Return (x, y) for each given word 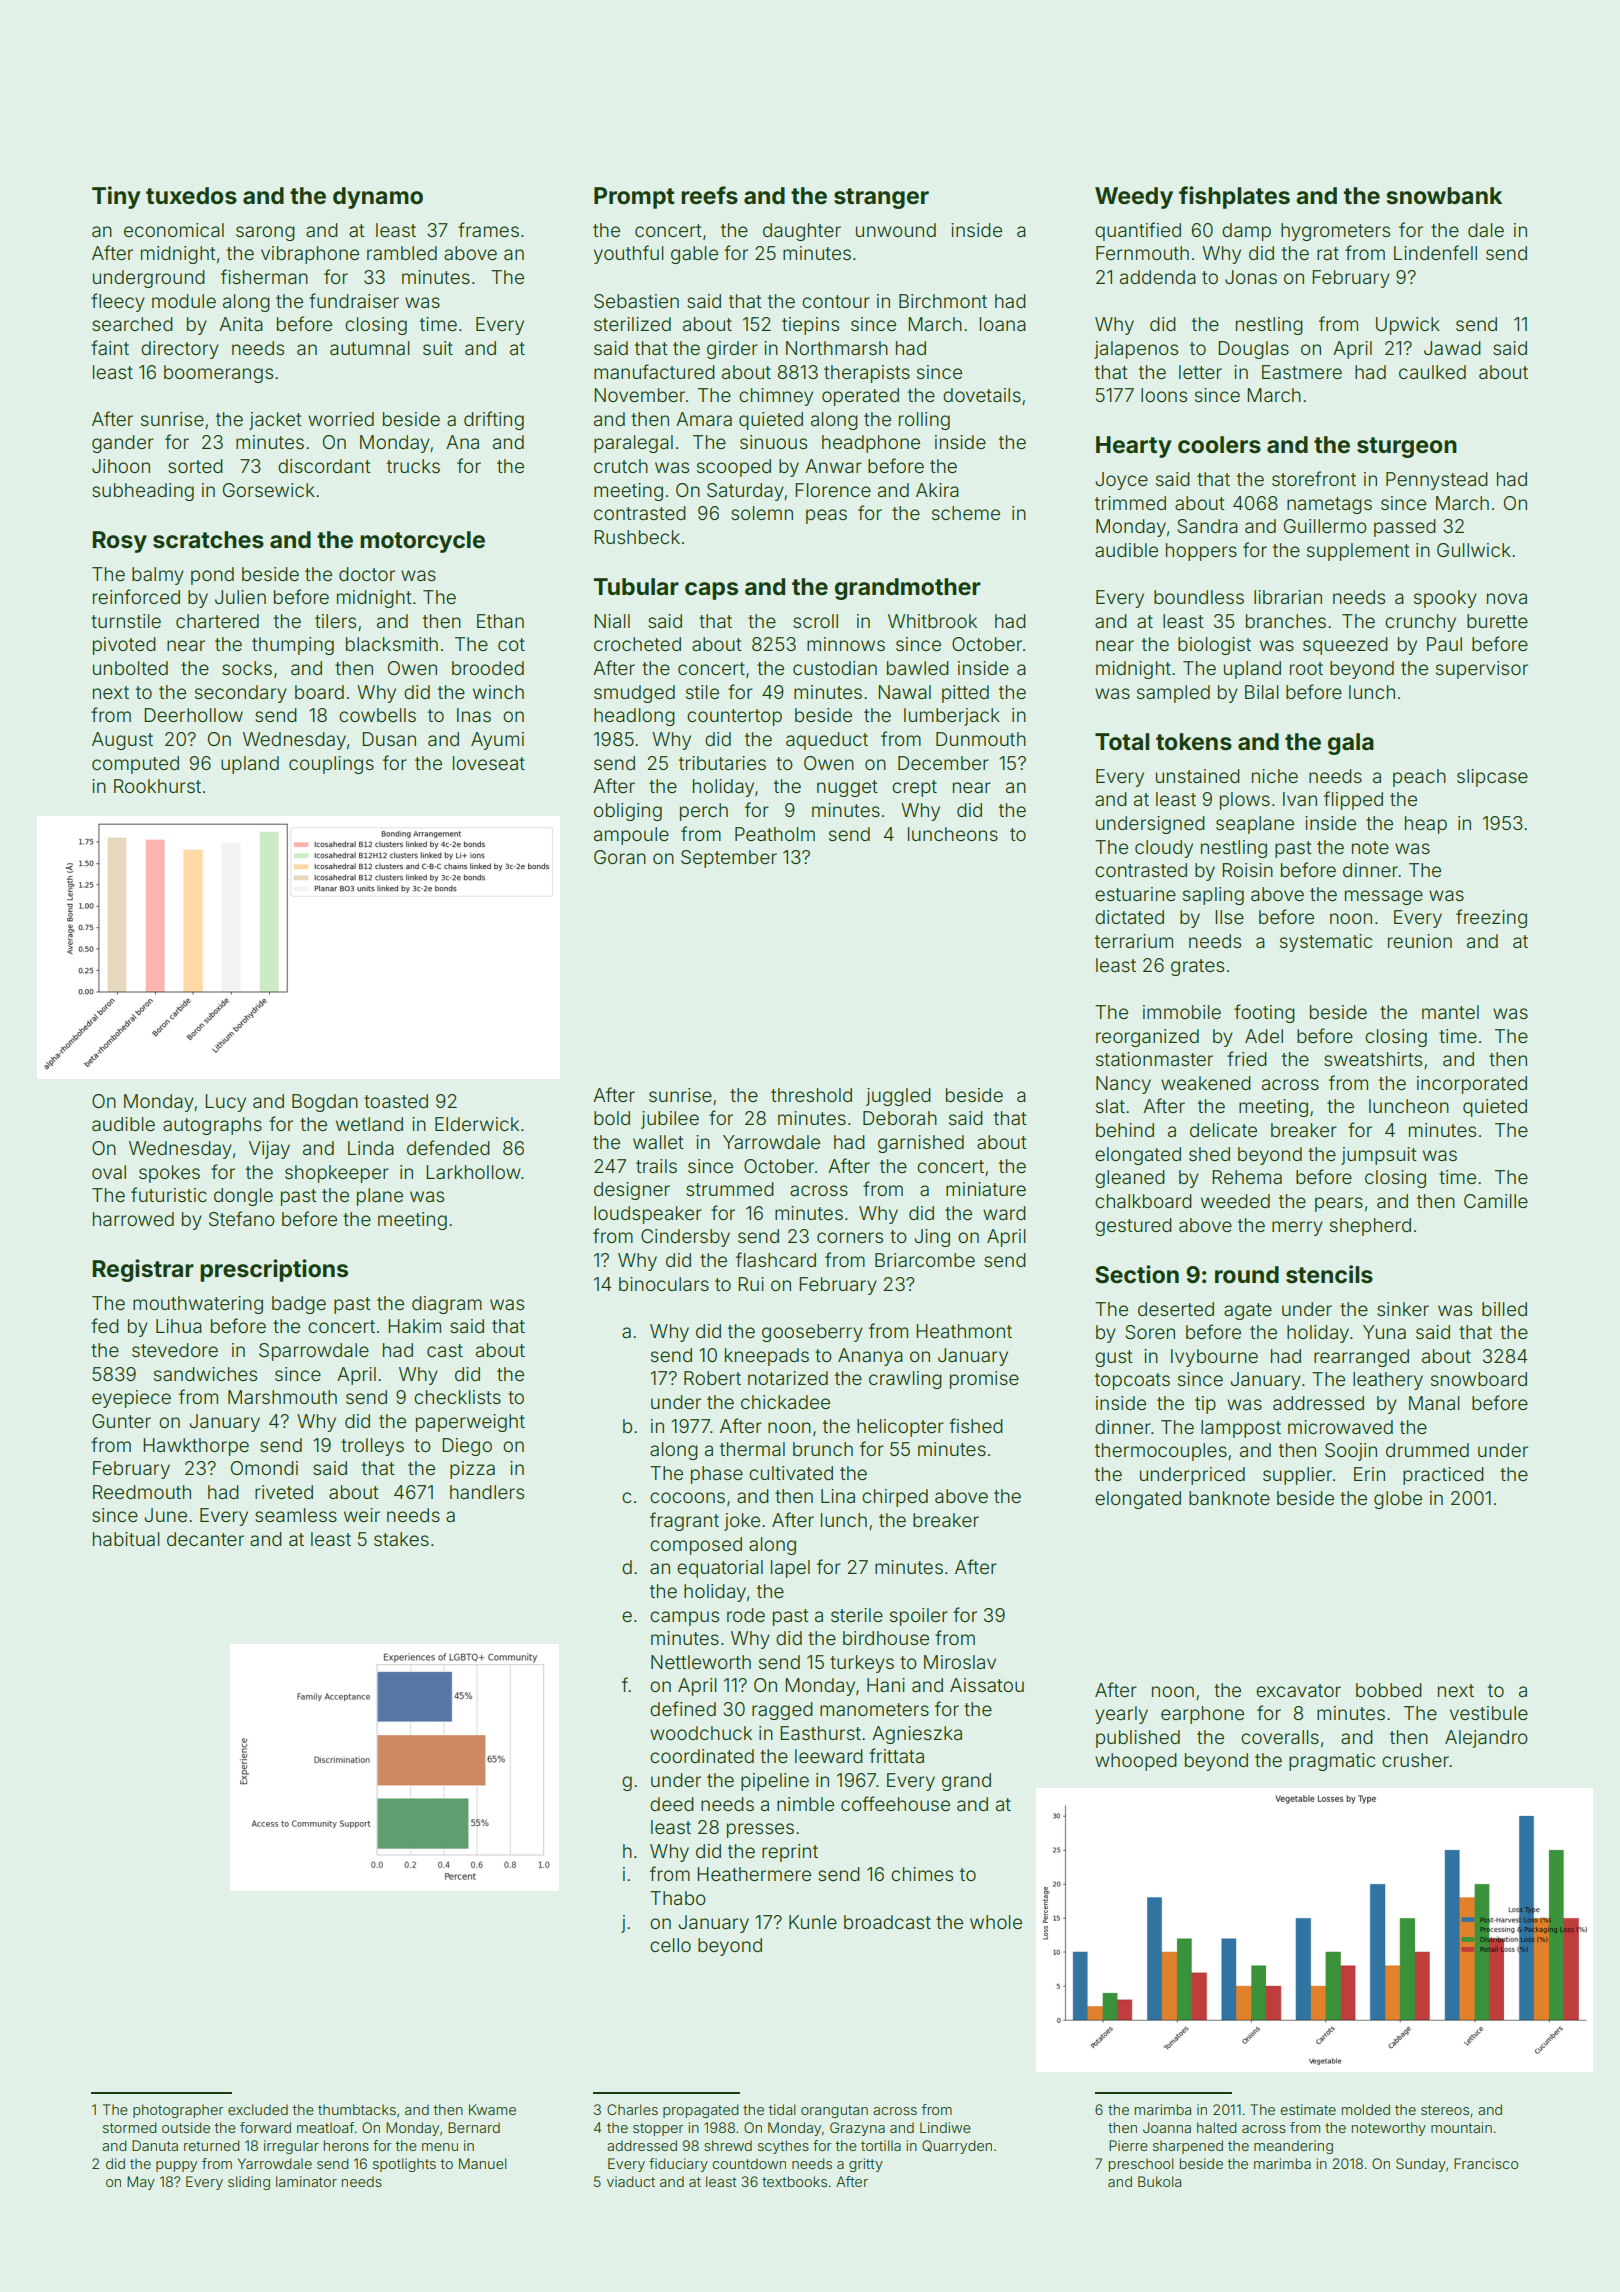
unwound (896, 230)
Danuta (155, 2145)
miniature (986, 1189)
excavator (1298, 1690)
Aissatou (987, 1685)
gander (123, 444)
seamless (296, 1515)
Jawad (1452, 348)
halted (1217, 2127)
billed (1504, 1309)
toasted (396, 1101)
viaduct (631, 2181)
